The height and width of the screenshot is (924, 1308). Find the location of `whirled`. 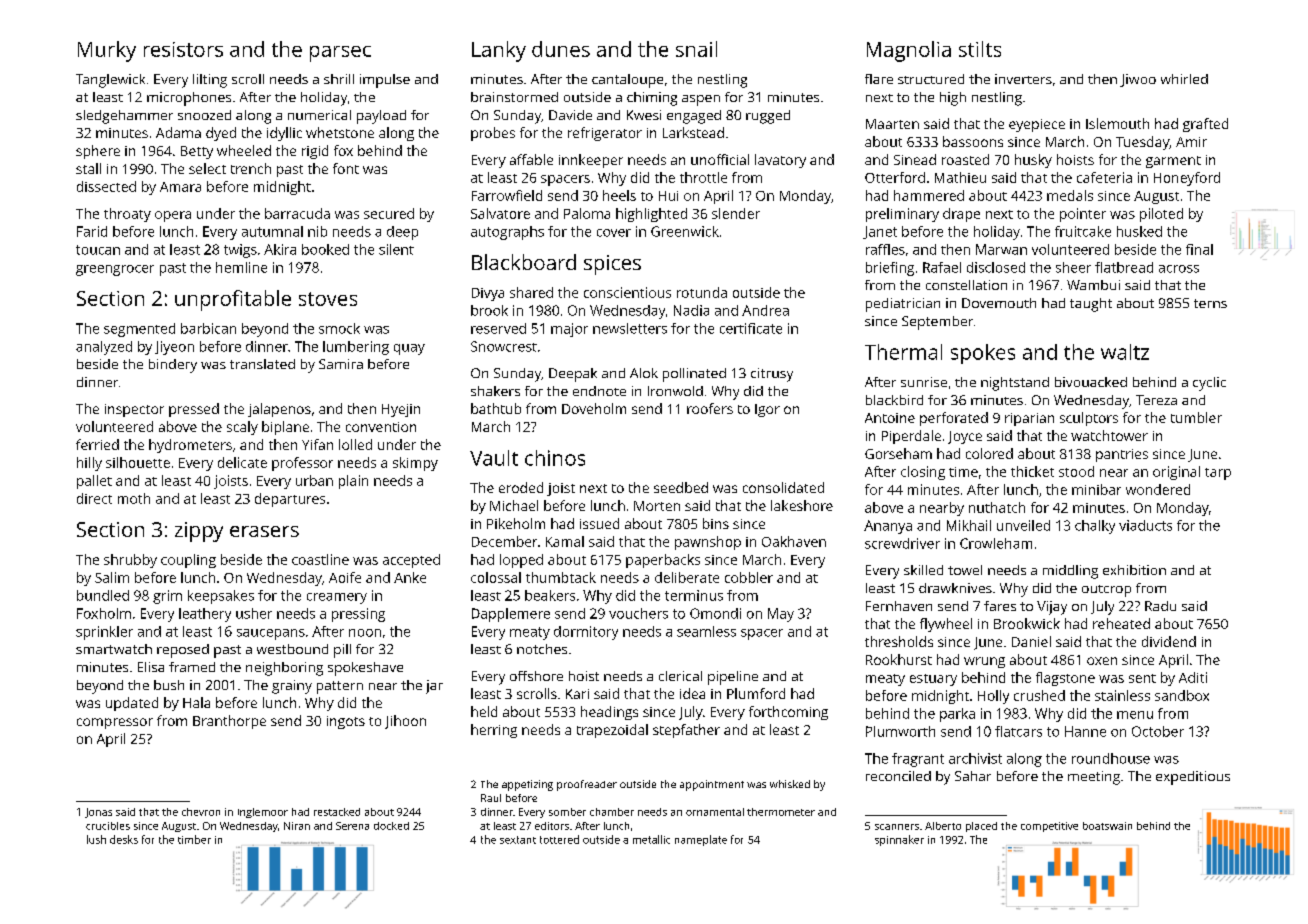

whirled is located at coordinates (1184, 79).
